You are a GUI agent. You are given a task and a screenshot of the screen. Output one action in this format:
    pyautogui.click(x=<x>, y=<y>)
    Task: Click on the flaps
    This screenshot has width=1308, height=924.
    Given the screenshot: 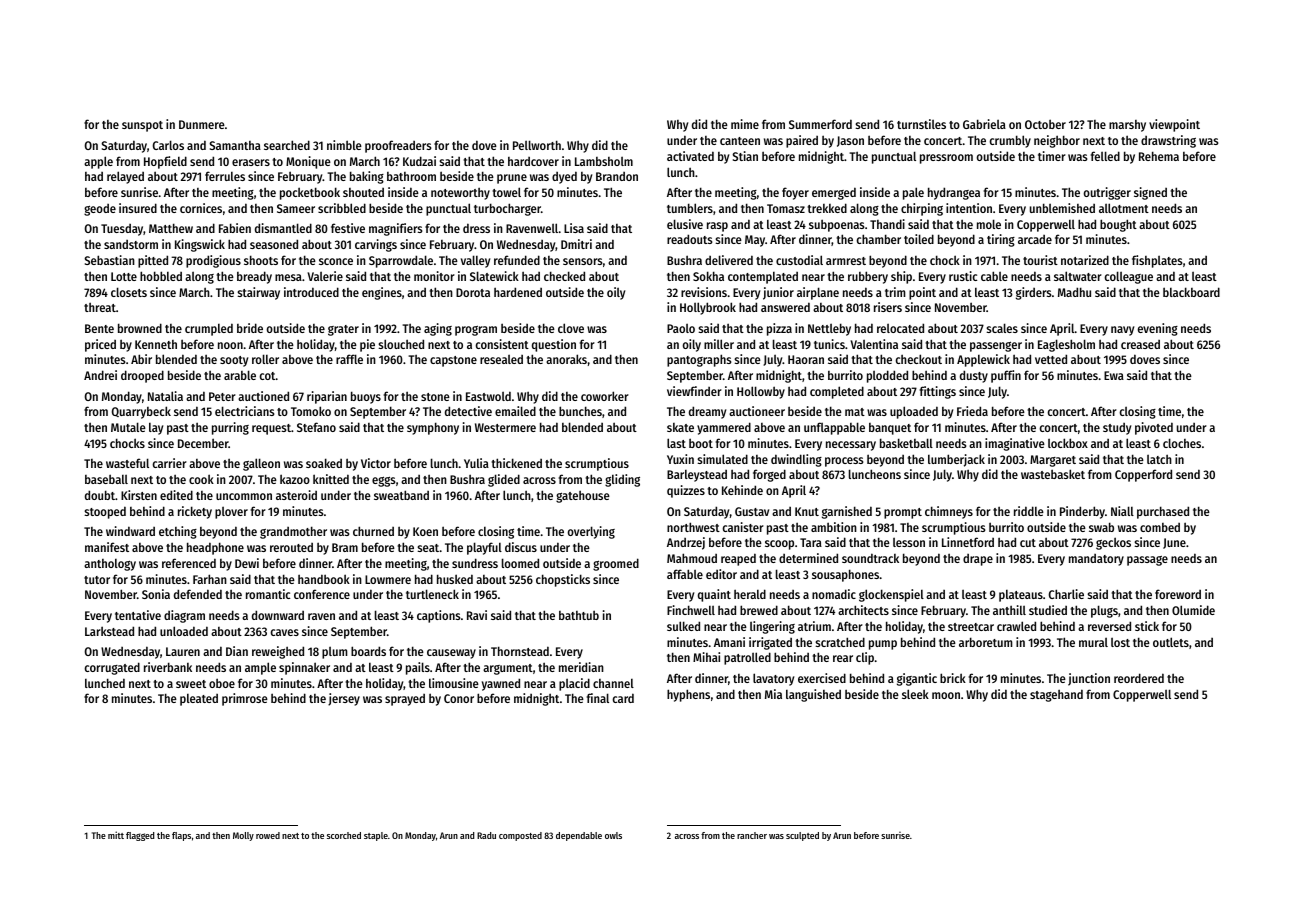 What is the action you would take?
    pyautogui.click(x=181, y=836)
